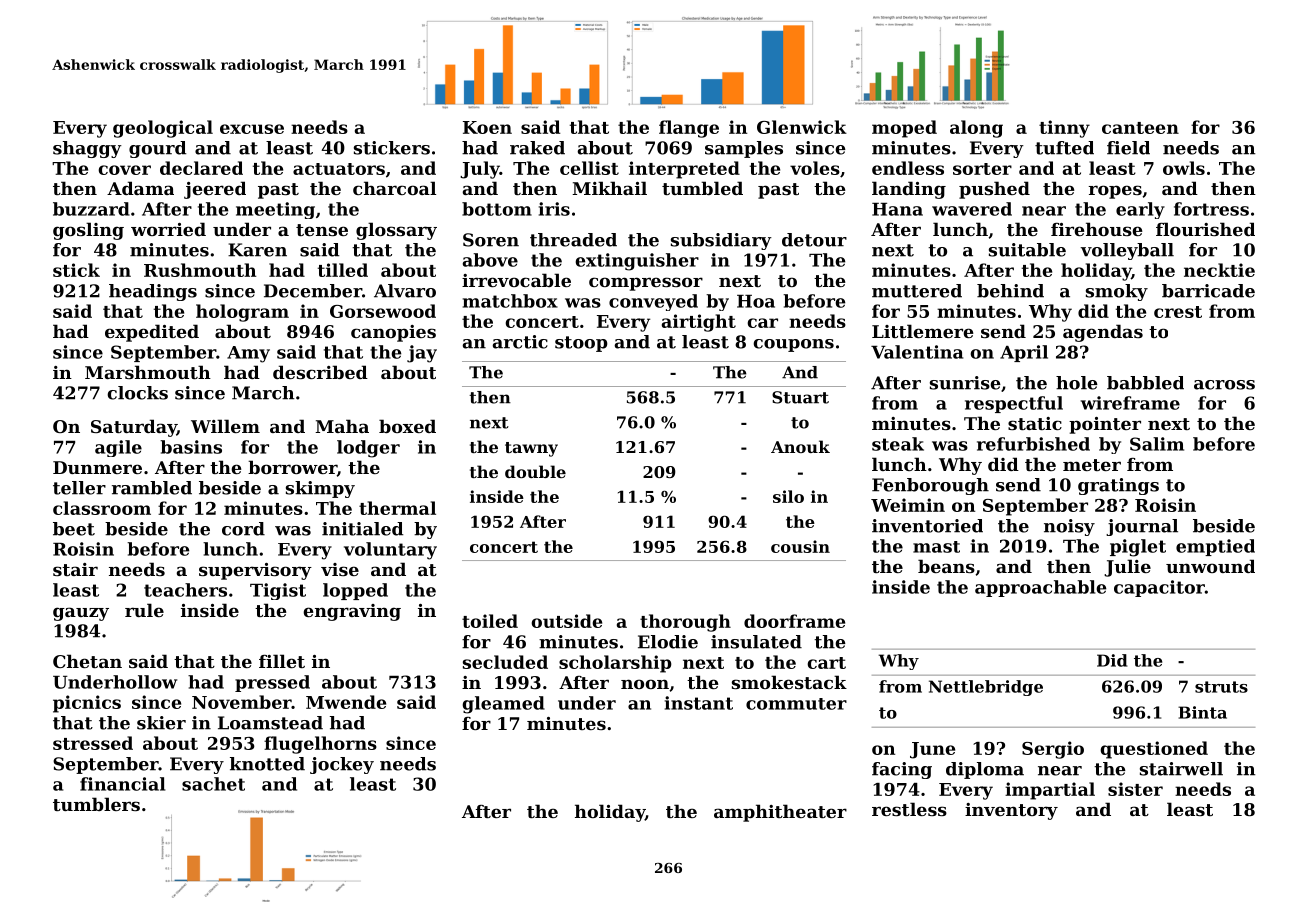 The height and width of the screenshot is (924, 1308). I want to click on tumblers, so click(96, 804).
